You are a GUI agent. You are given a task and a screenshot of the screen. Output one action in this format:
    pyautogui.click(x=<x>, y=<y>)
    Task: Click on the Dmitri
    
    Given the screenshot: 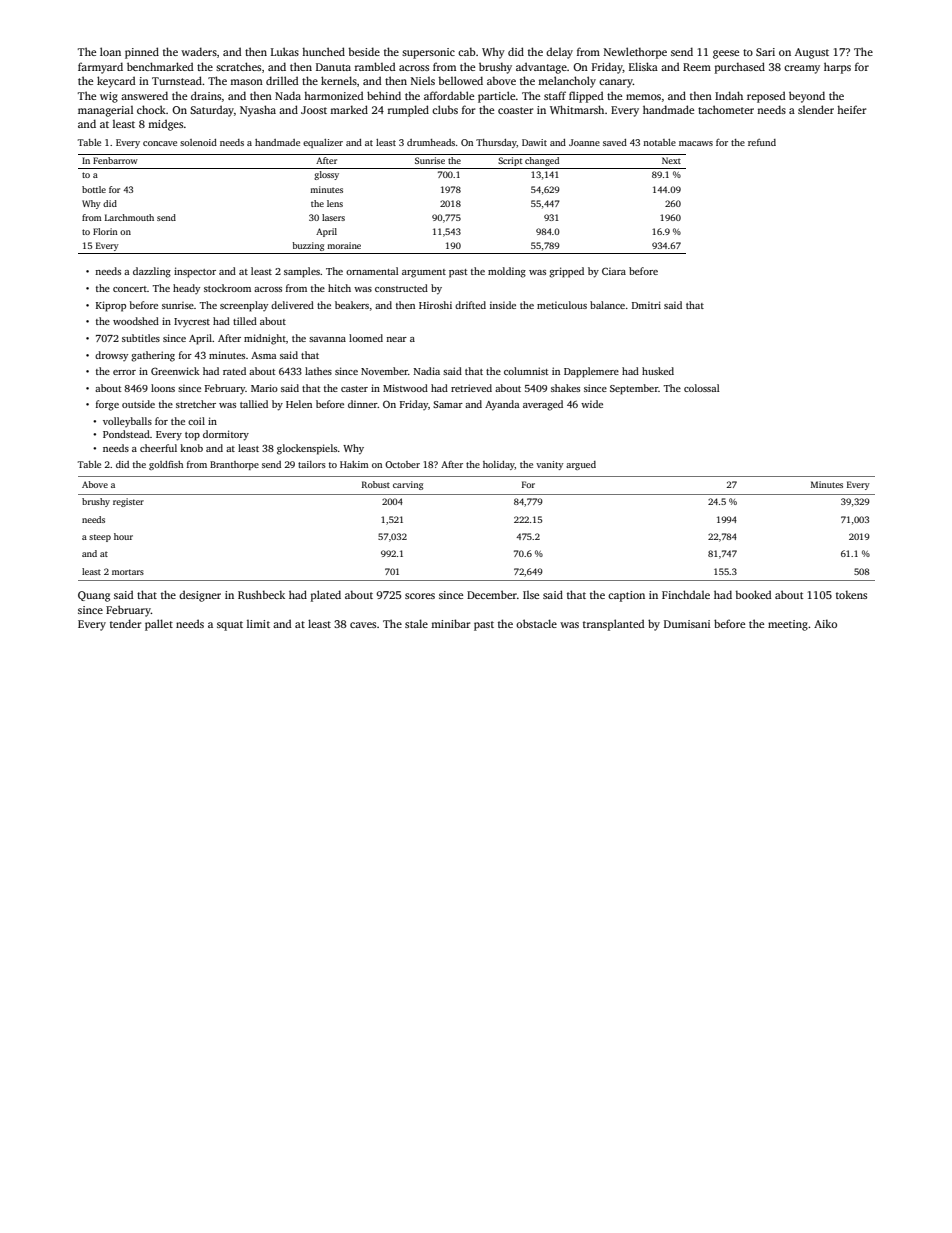 What is the action you would take?
    pyautogui.click(x=646, y=305)
